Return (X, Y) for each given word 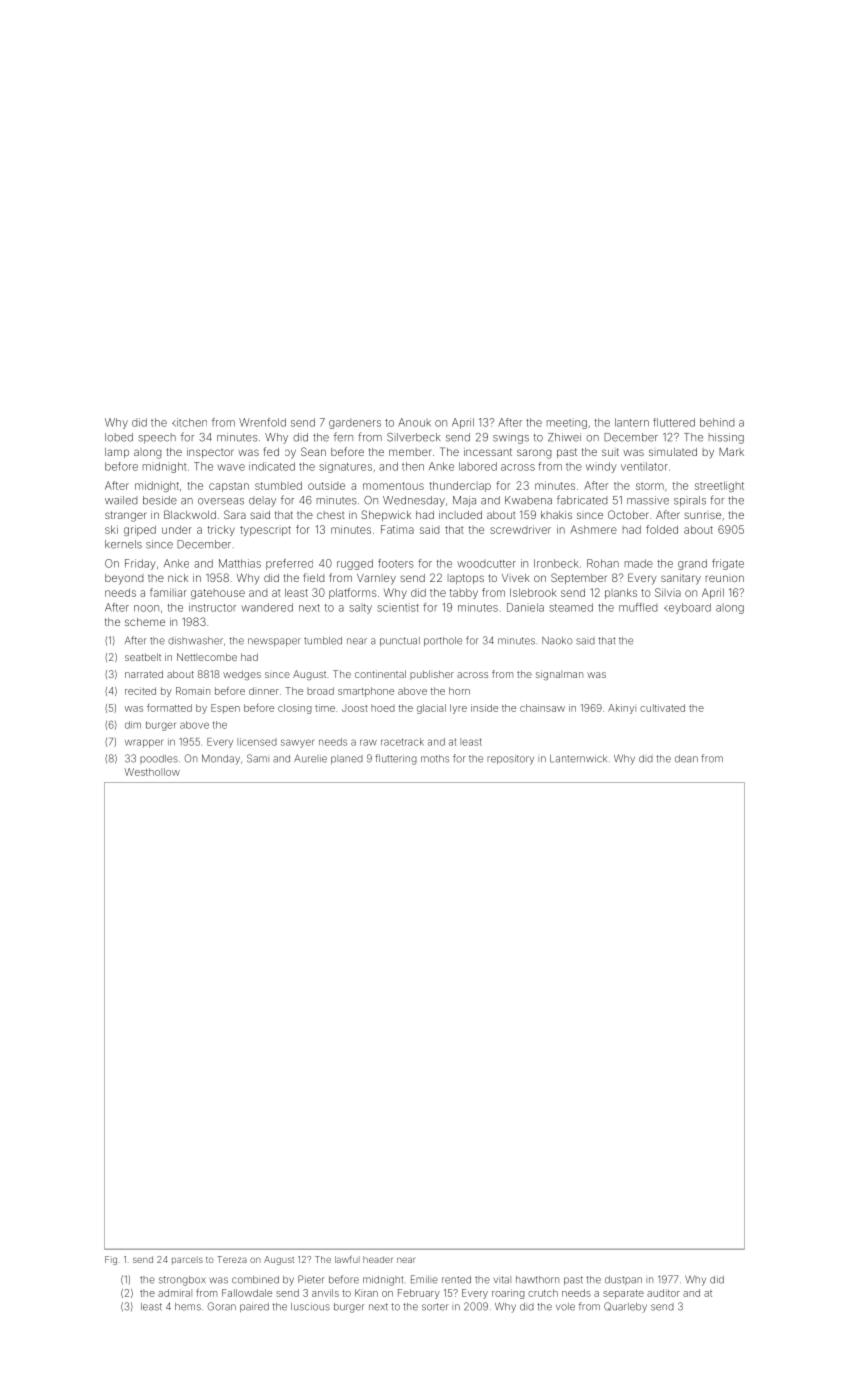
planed (347, 759)
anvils (325, 1293)
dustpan (623, 1280)
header (378, 1259)
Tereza (232, 1259)
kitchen (189, 422)
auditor (663, 1293)
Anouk (414, 422)
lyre (458, 709)
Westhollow (152, 772)
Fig (111, 1260)
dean (686, 759)
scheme (145, 622)
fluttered (674, 422)
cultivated (662, 708)
